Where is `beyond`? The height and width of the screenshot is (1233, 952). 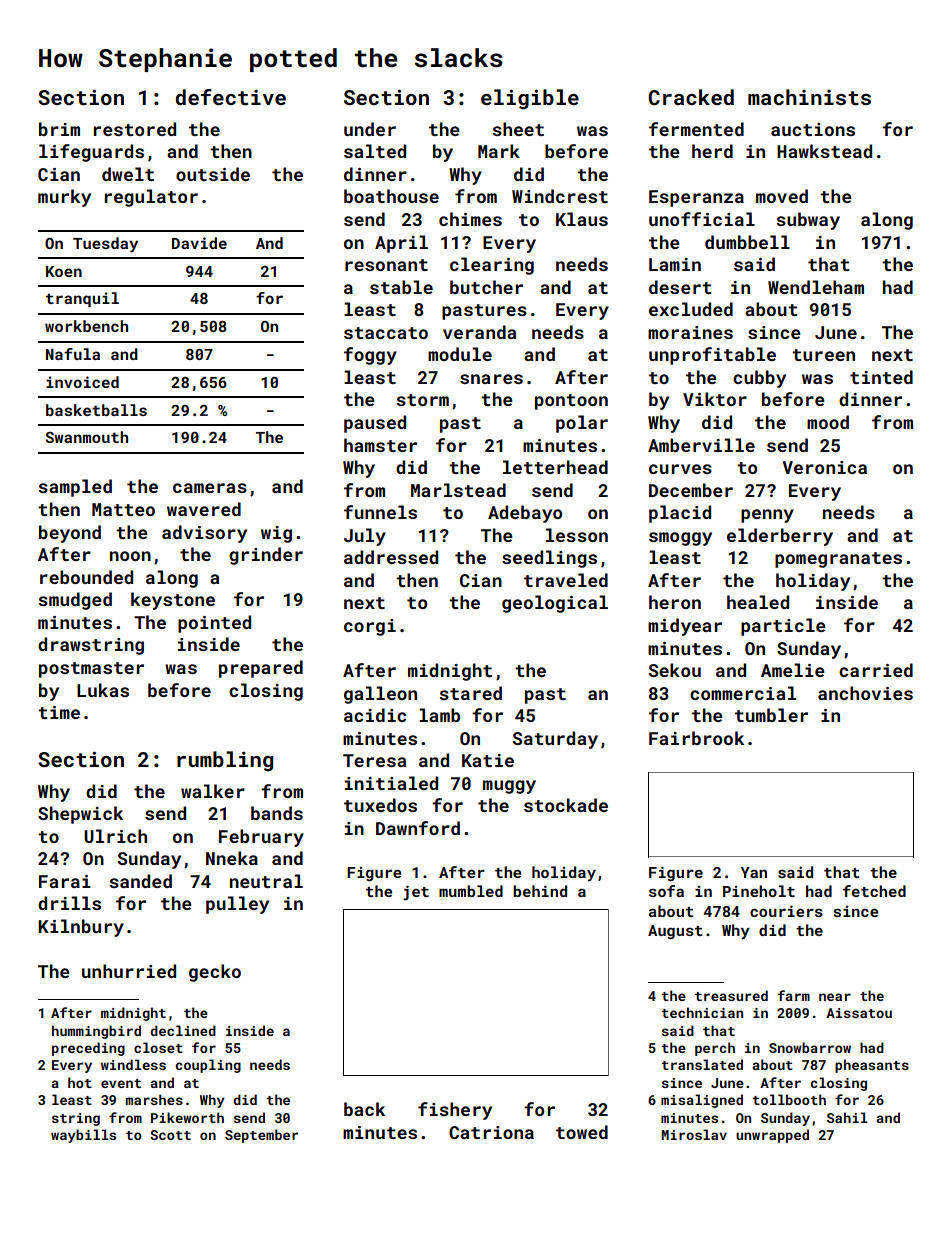 beyond is located at coordinates (70, 534).
